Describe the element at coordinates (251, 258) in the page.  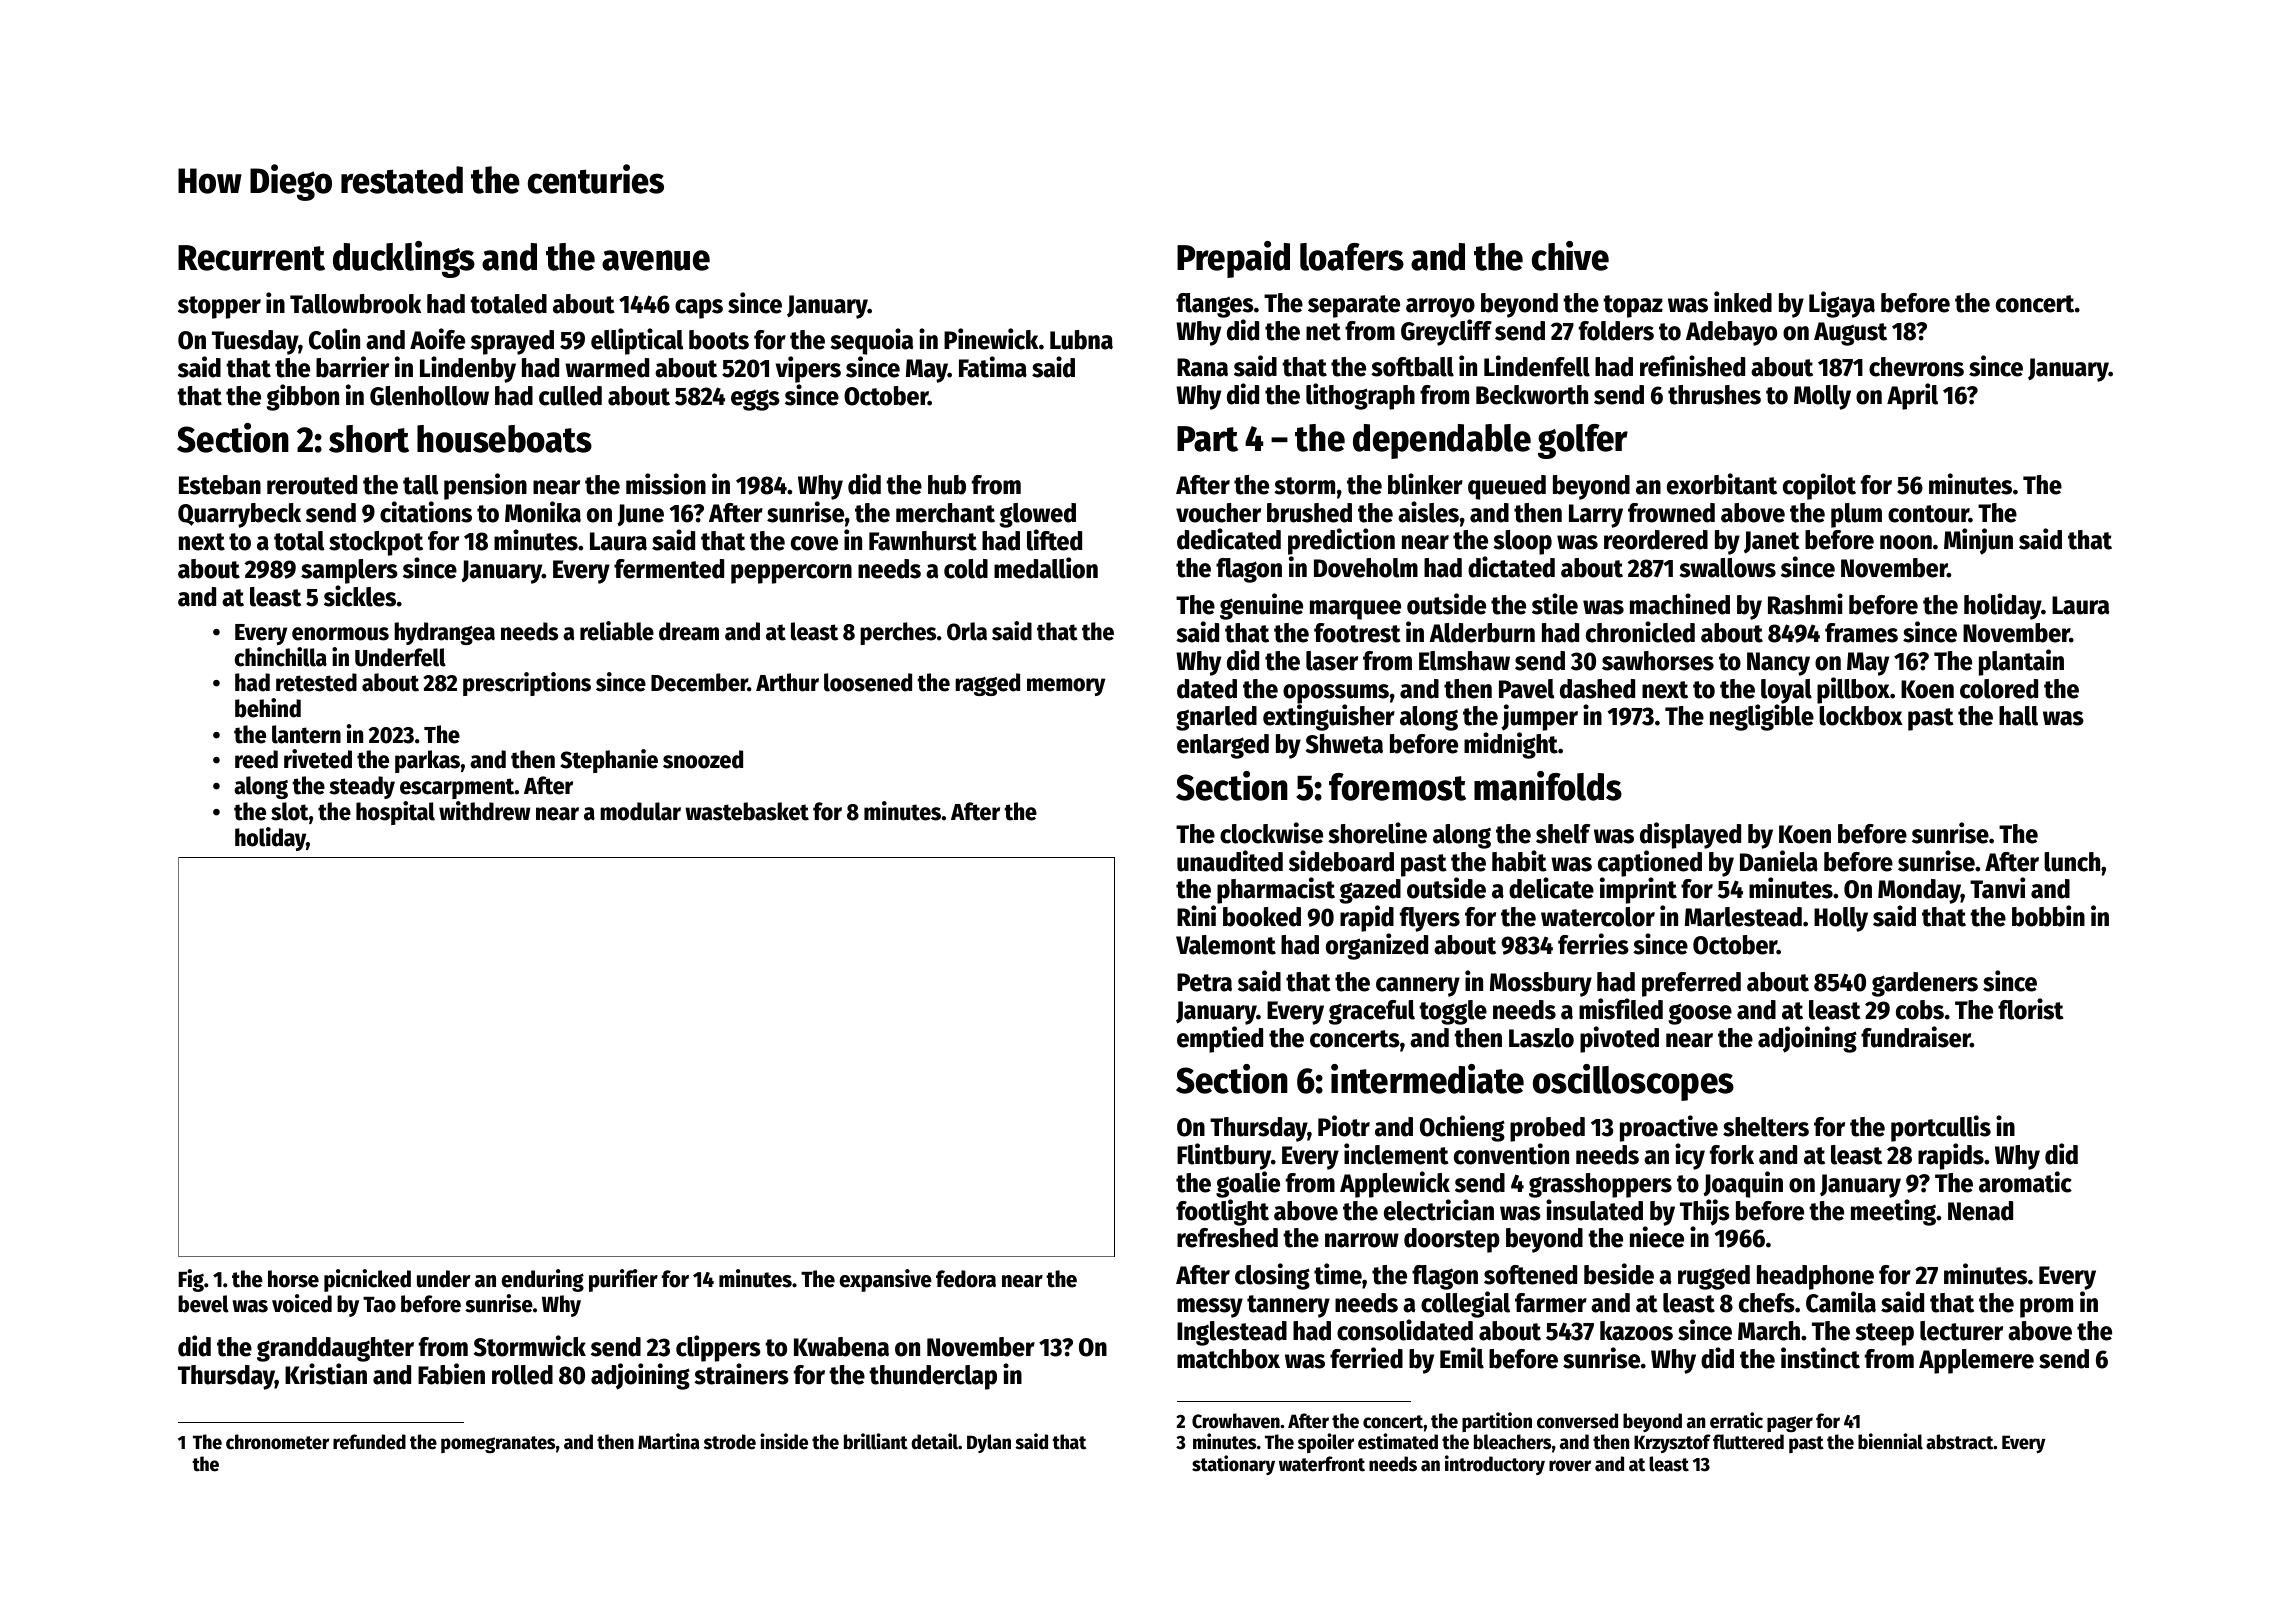
I see `Recurrent` at that location.
